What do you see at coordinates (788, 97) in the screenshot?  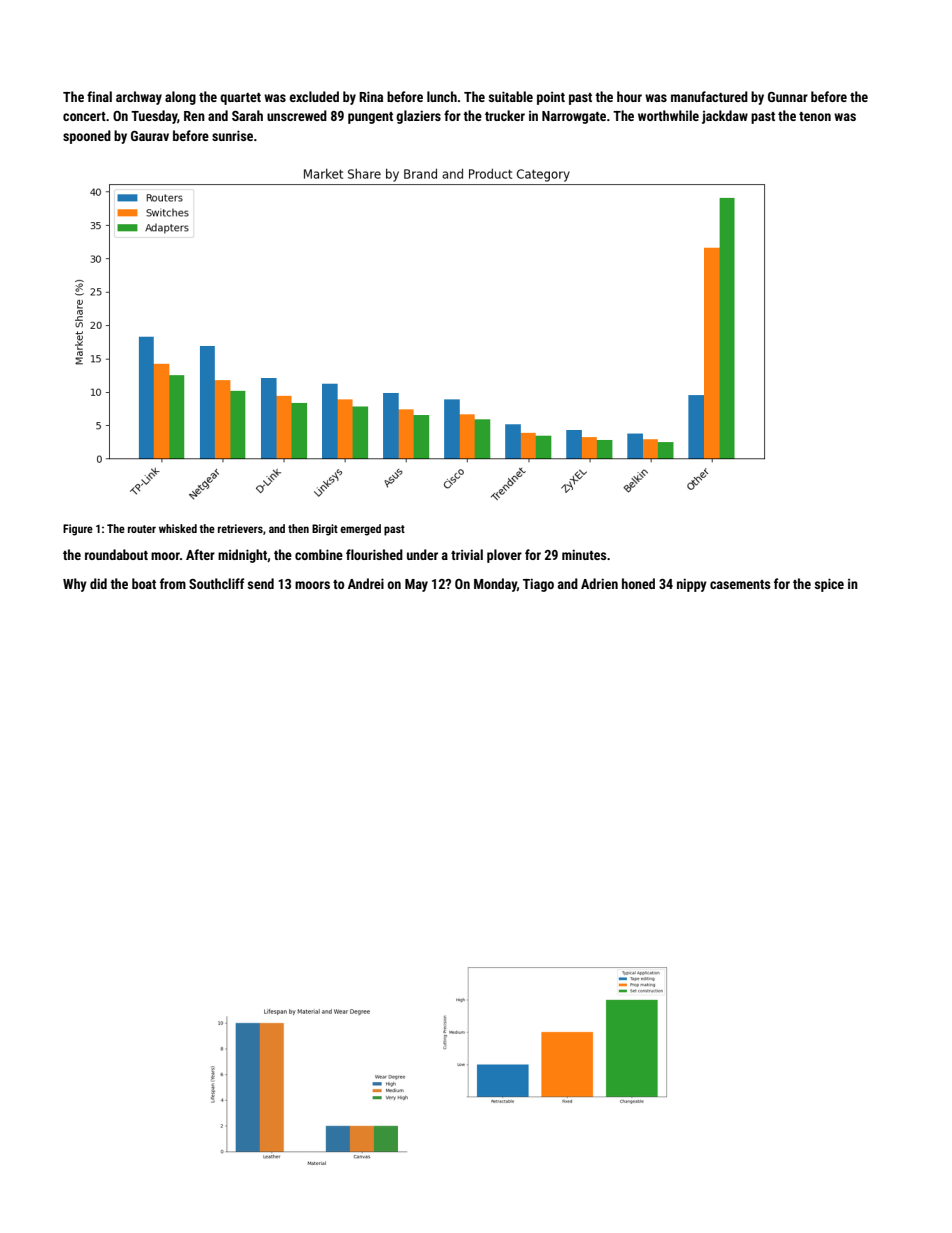 I see `Gunnar` at bounding box center [788, 97].
